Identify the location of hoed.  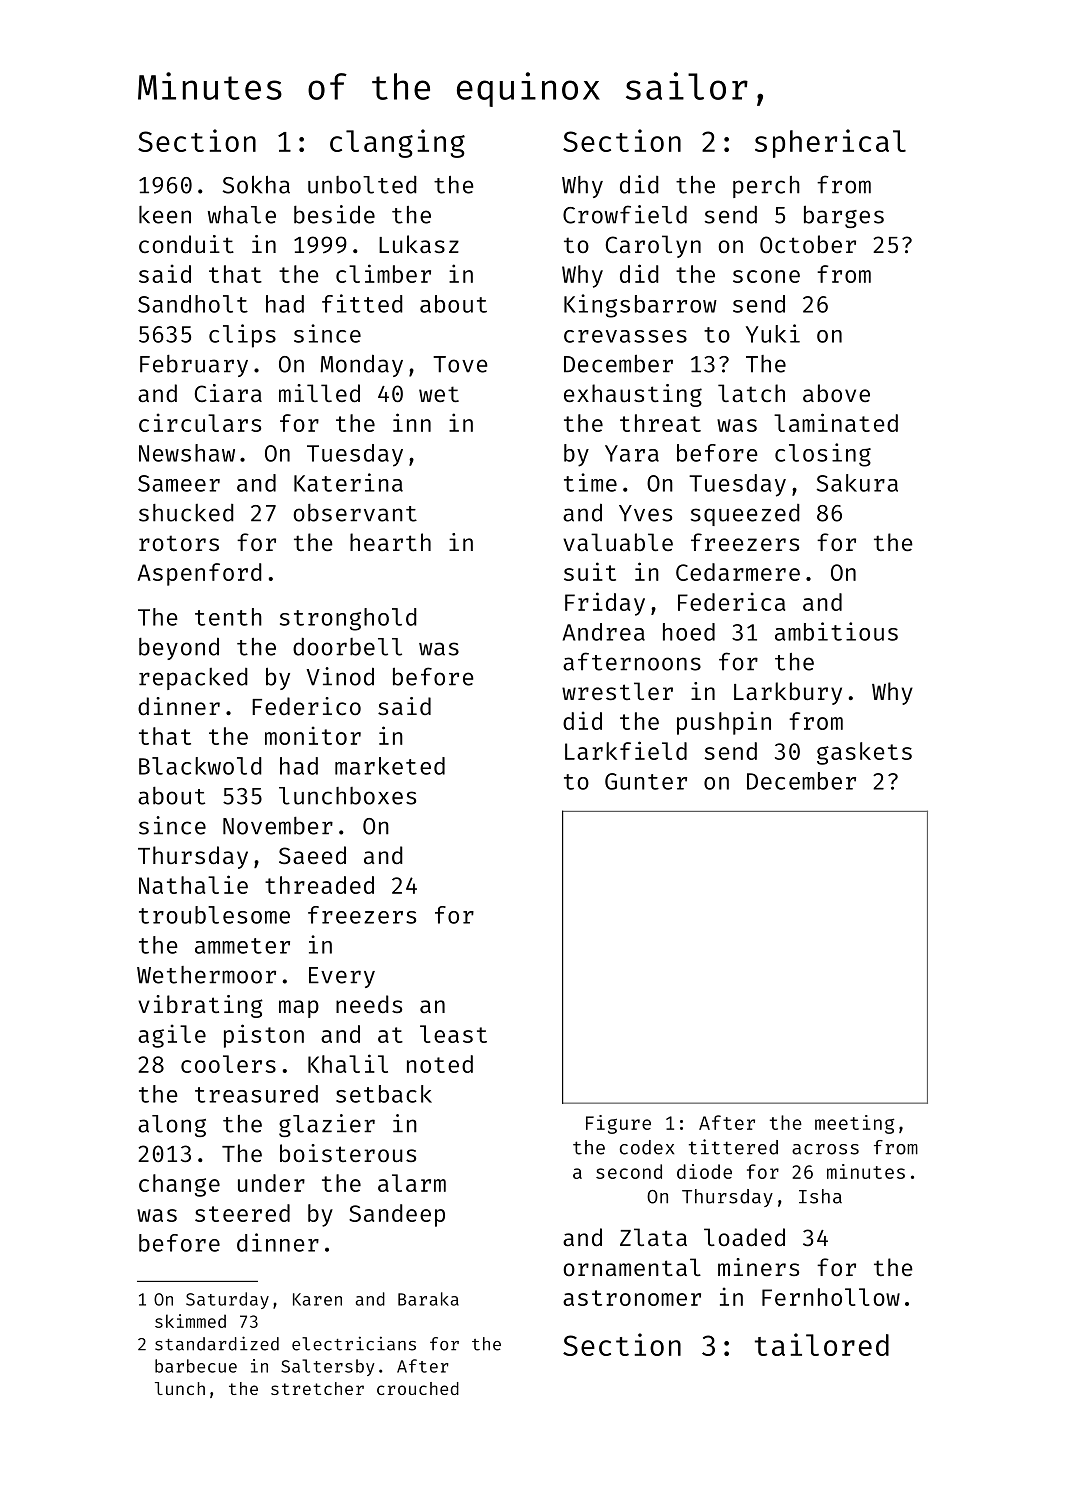
(689, 632).
